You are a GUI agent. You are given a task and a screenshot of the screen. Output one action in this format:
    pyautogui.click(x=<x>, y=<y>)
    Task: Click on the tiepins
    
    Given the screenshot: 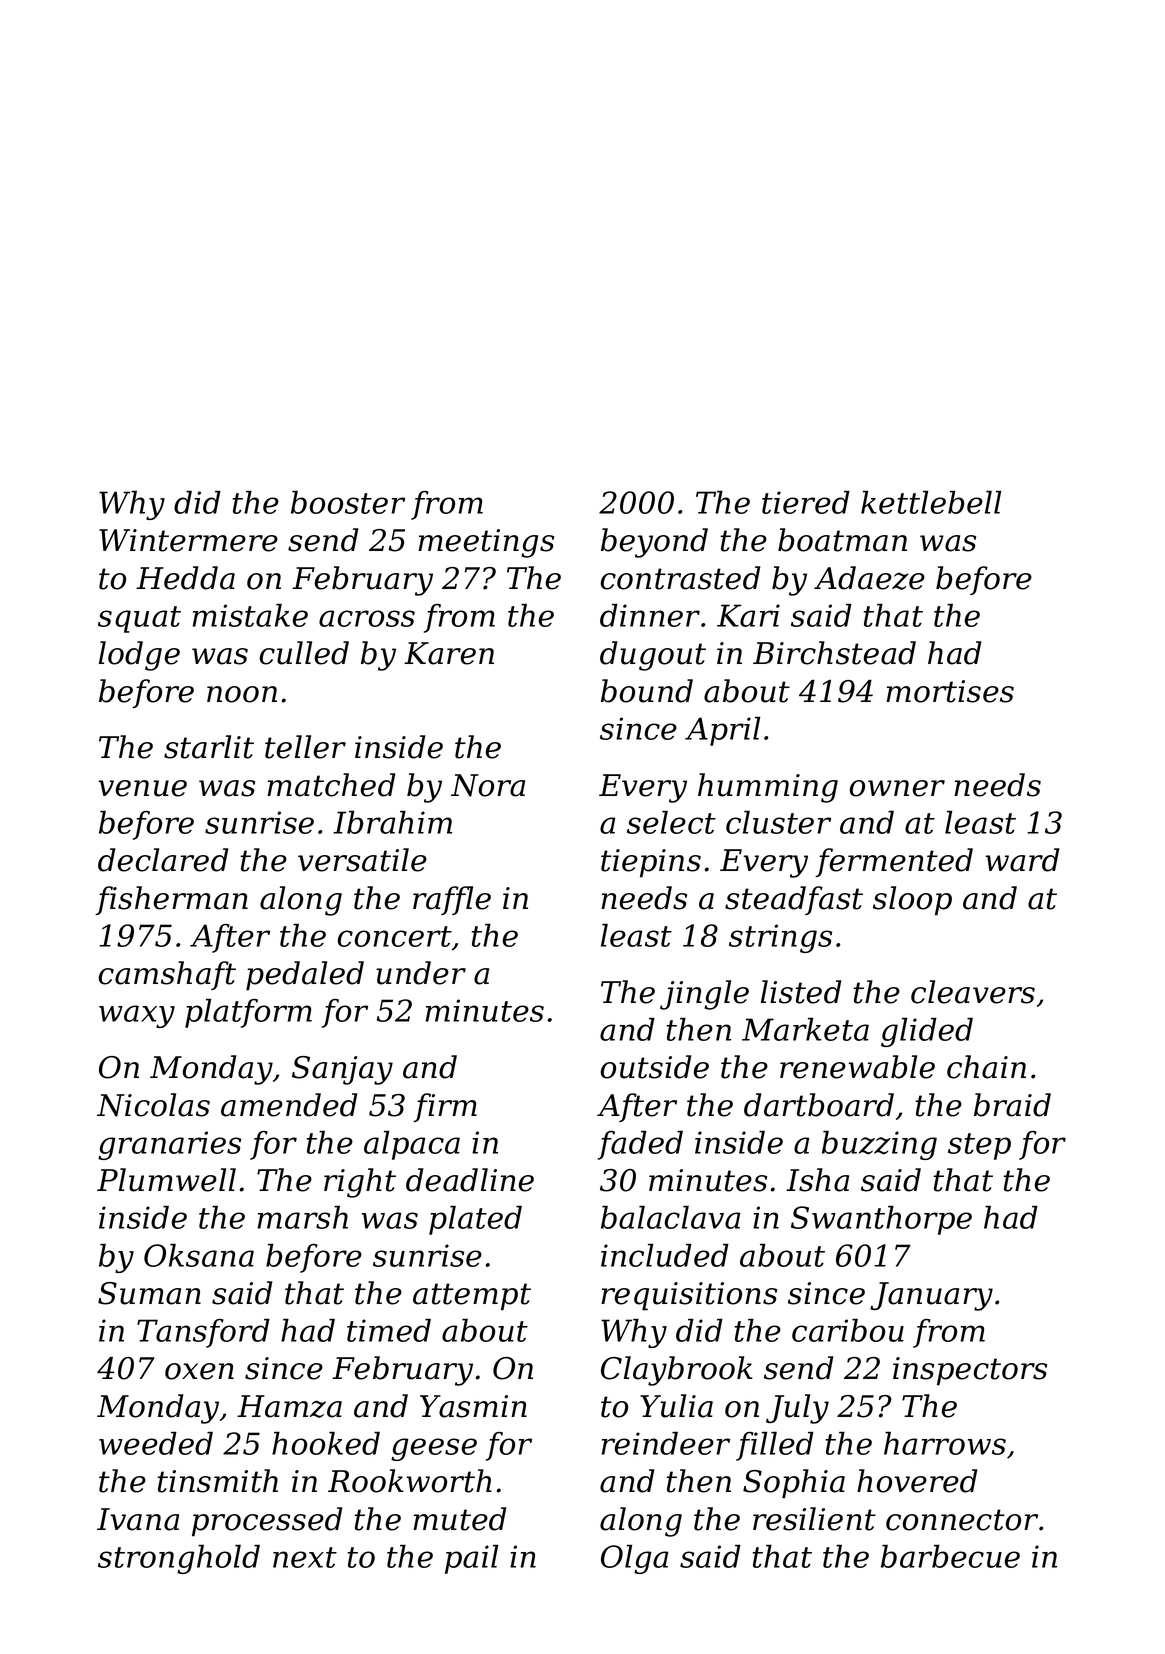 What is the action you would take?
    pyautogui.click(x=651, y=863)
